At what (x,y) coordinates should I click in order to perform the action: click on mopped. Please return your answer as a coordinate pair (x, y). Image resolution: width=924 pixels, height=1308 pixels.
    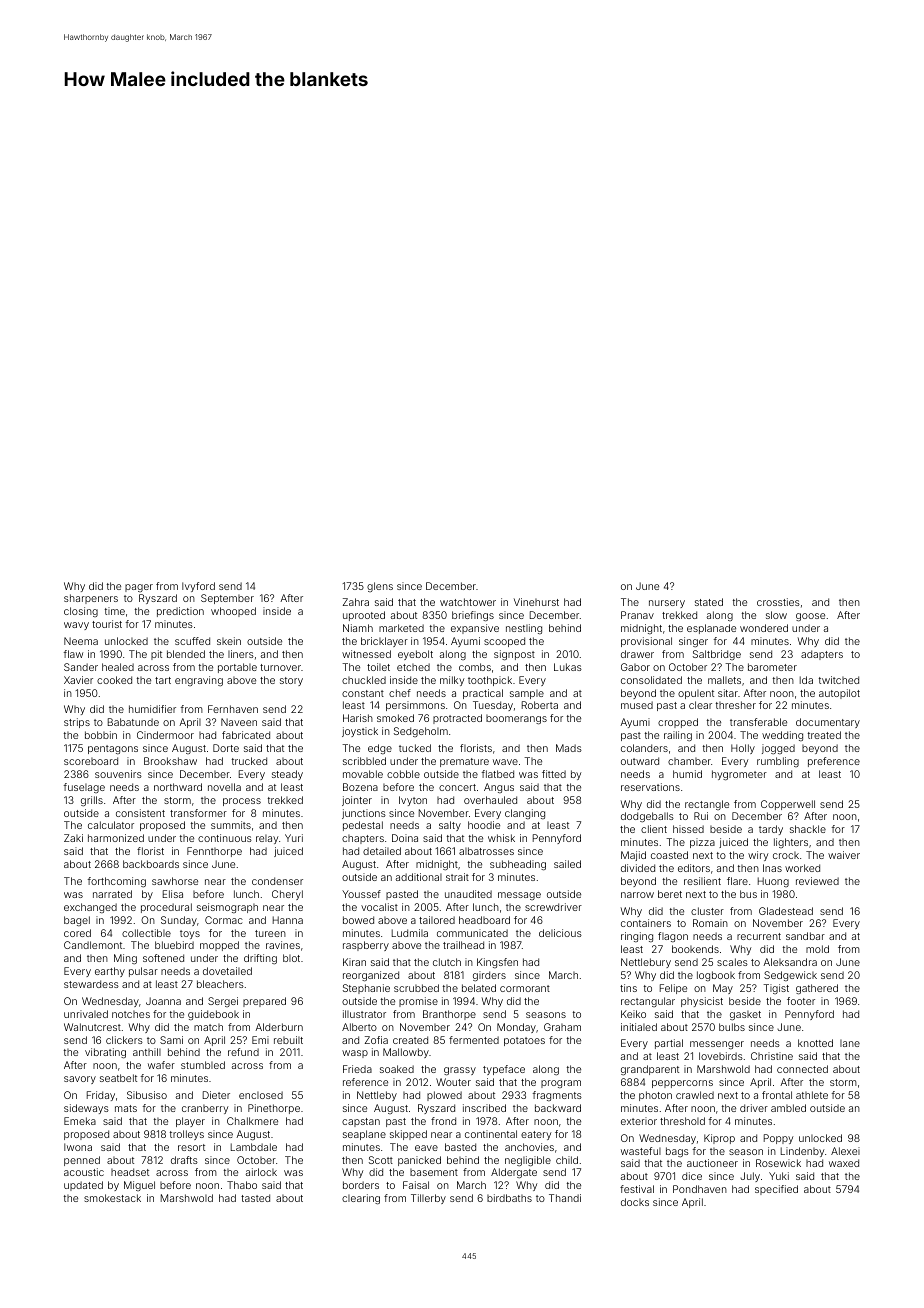
    Looking at the image, I should click on (219, 946).
